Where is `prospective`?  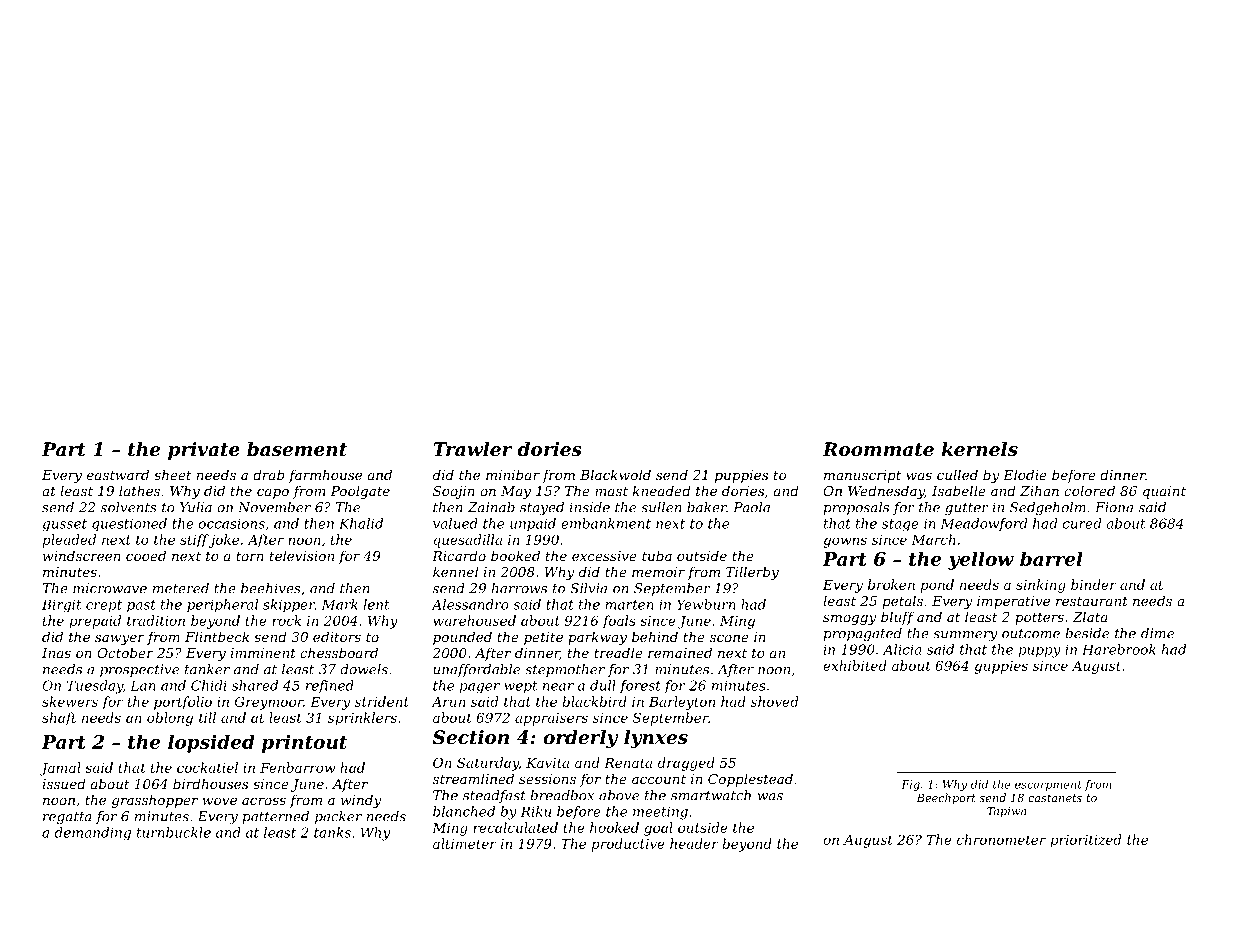
prospective is located at coordinates (139, 670).
